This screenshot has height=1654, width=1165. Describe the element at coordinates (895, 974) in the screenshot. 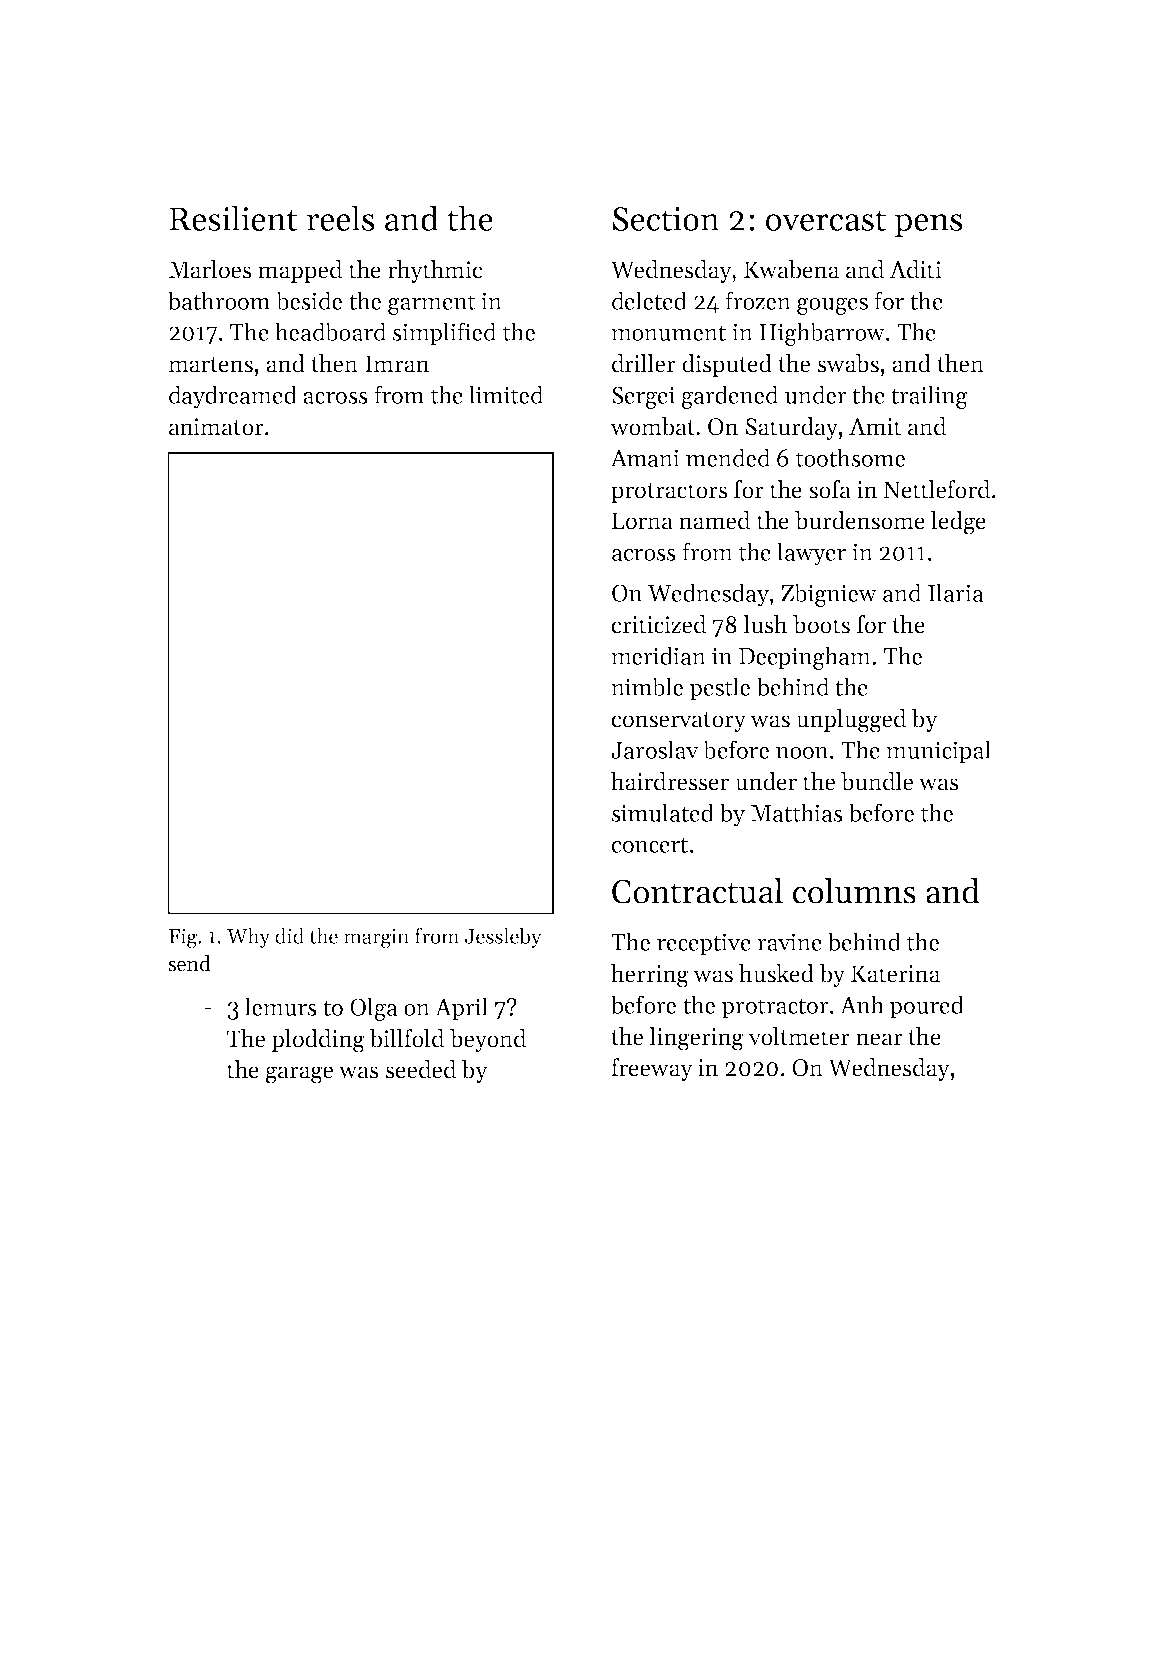

I see `Katerina` at that location.
